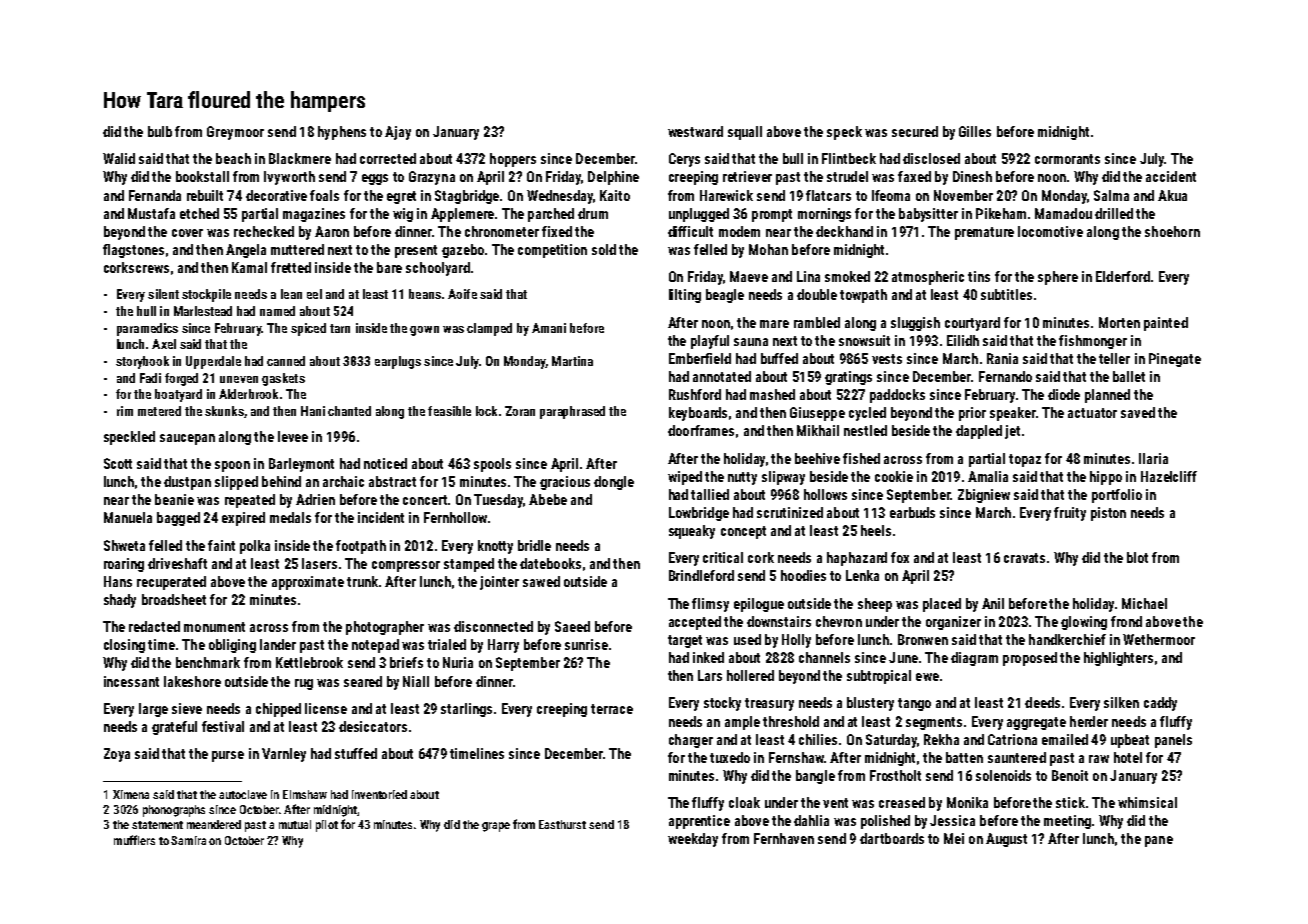 The width and height of the page is (1308, 924). I want to click on terrace, so click(612, 709).
